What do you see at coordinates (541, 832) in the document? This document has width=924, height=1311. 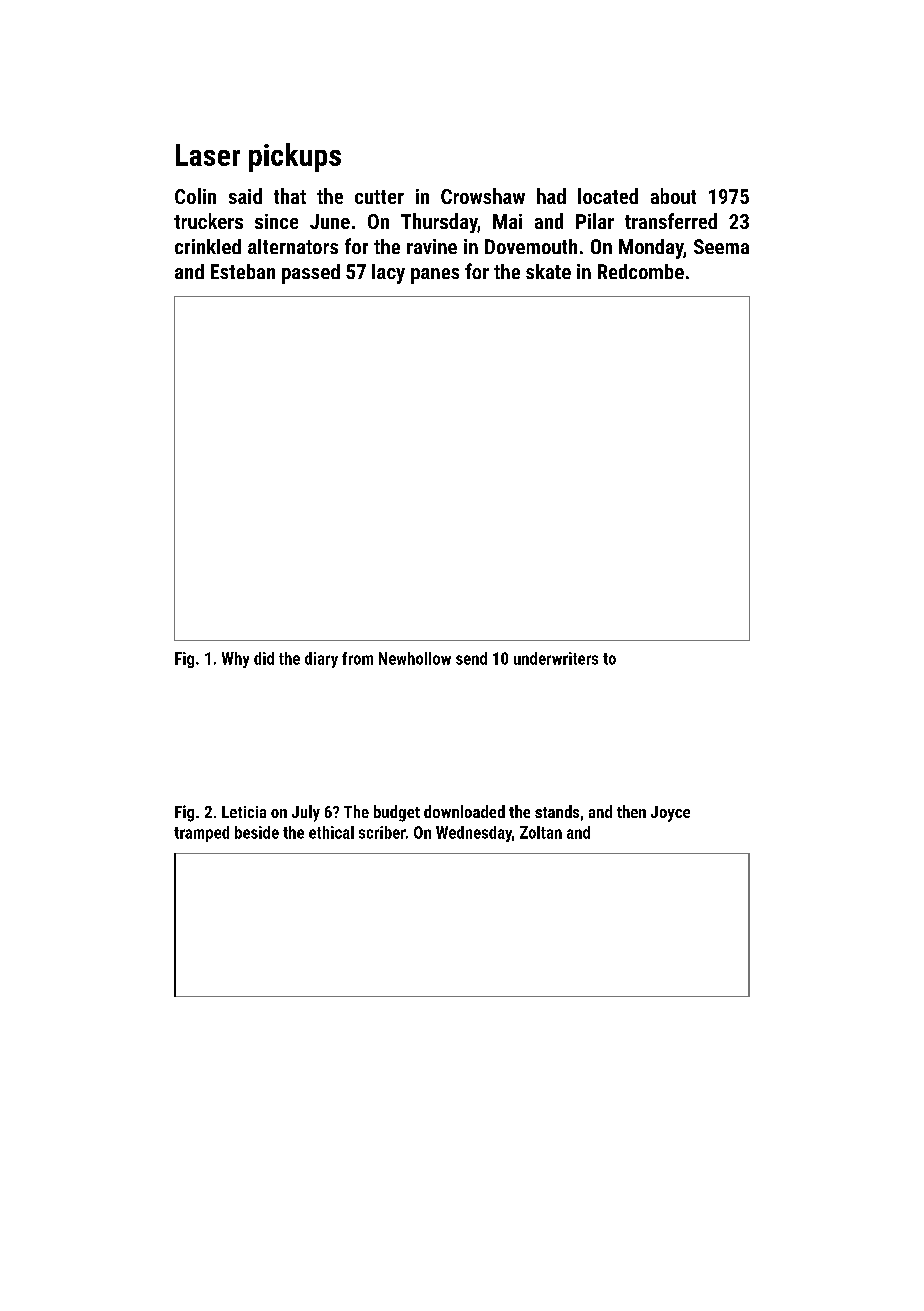 I see `Zoltan` at bounding box center [541, 832].
